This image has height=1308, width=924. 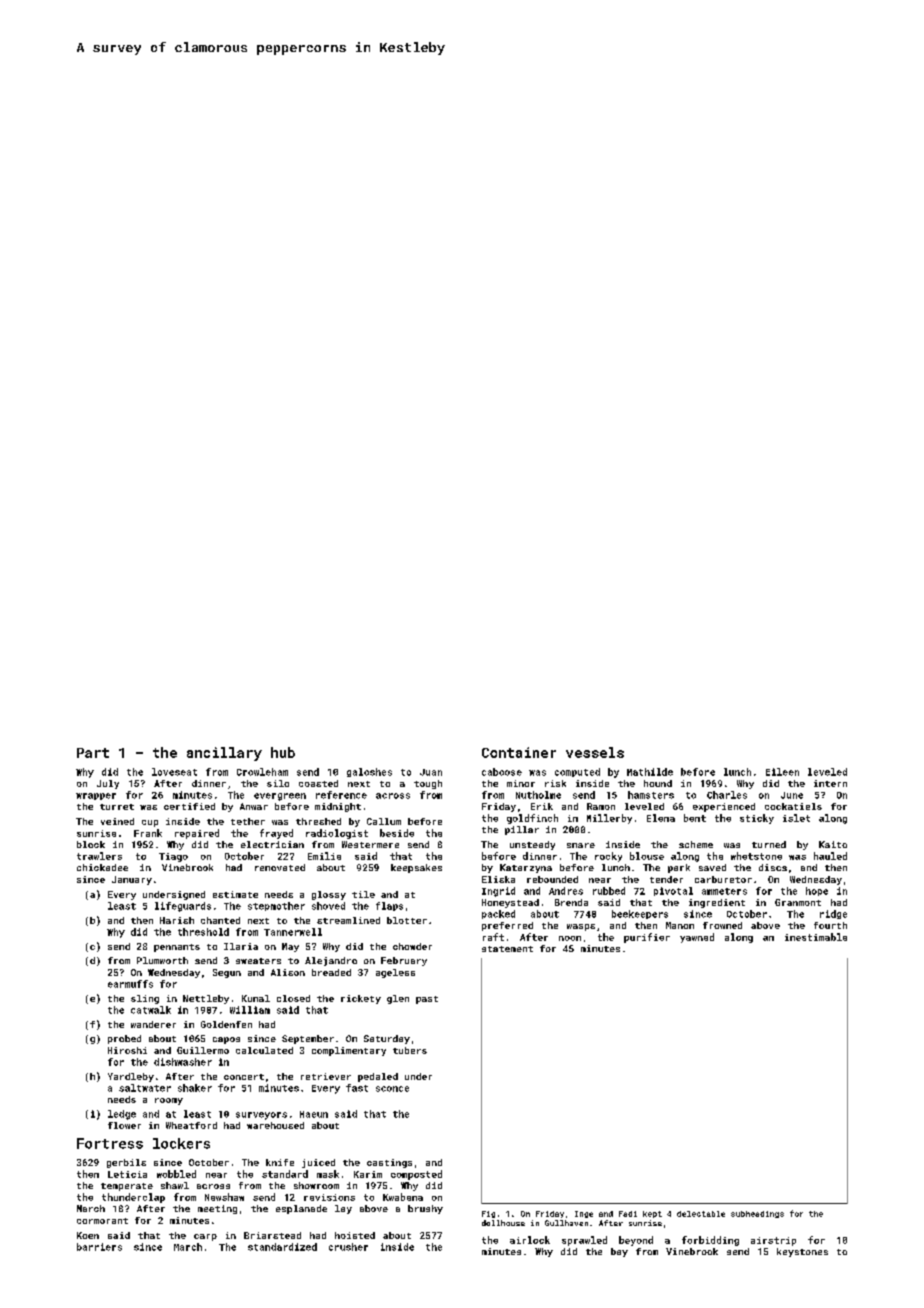 I want to click on scheme, so click(x=696, y=844).
